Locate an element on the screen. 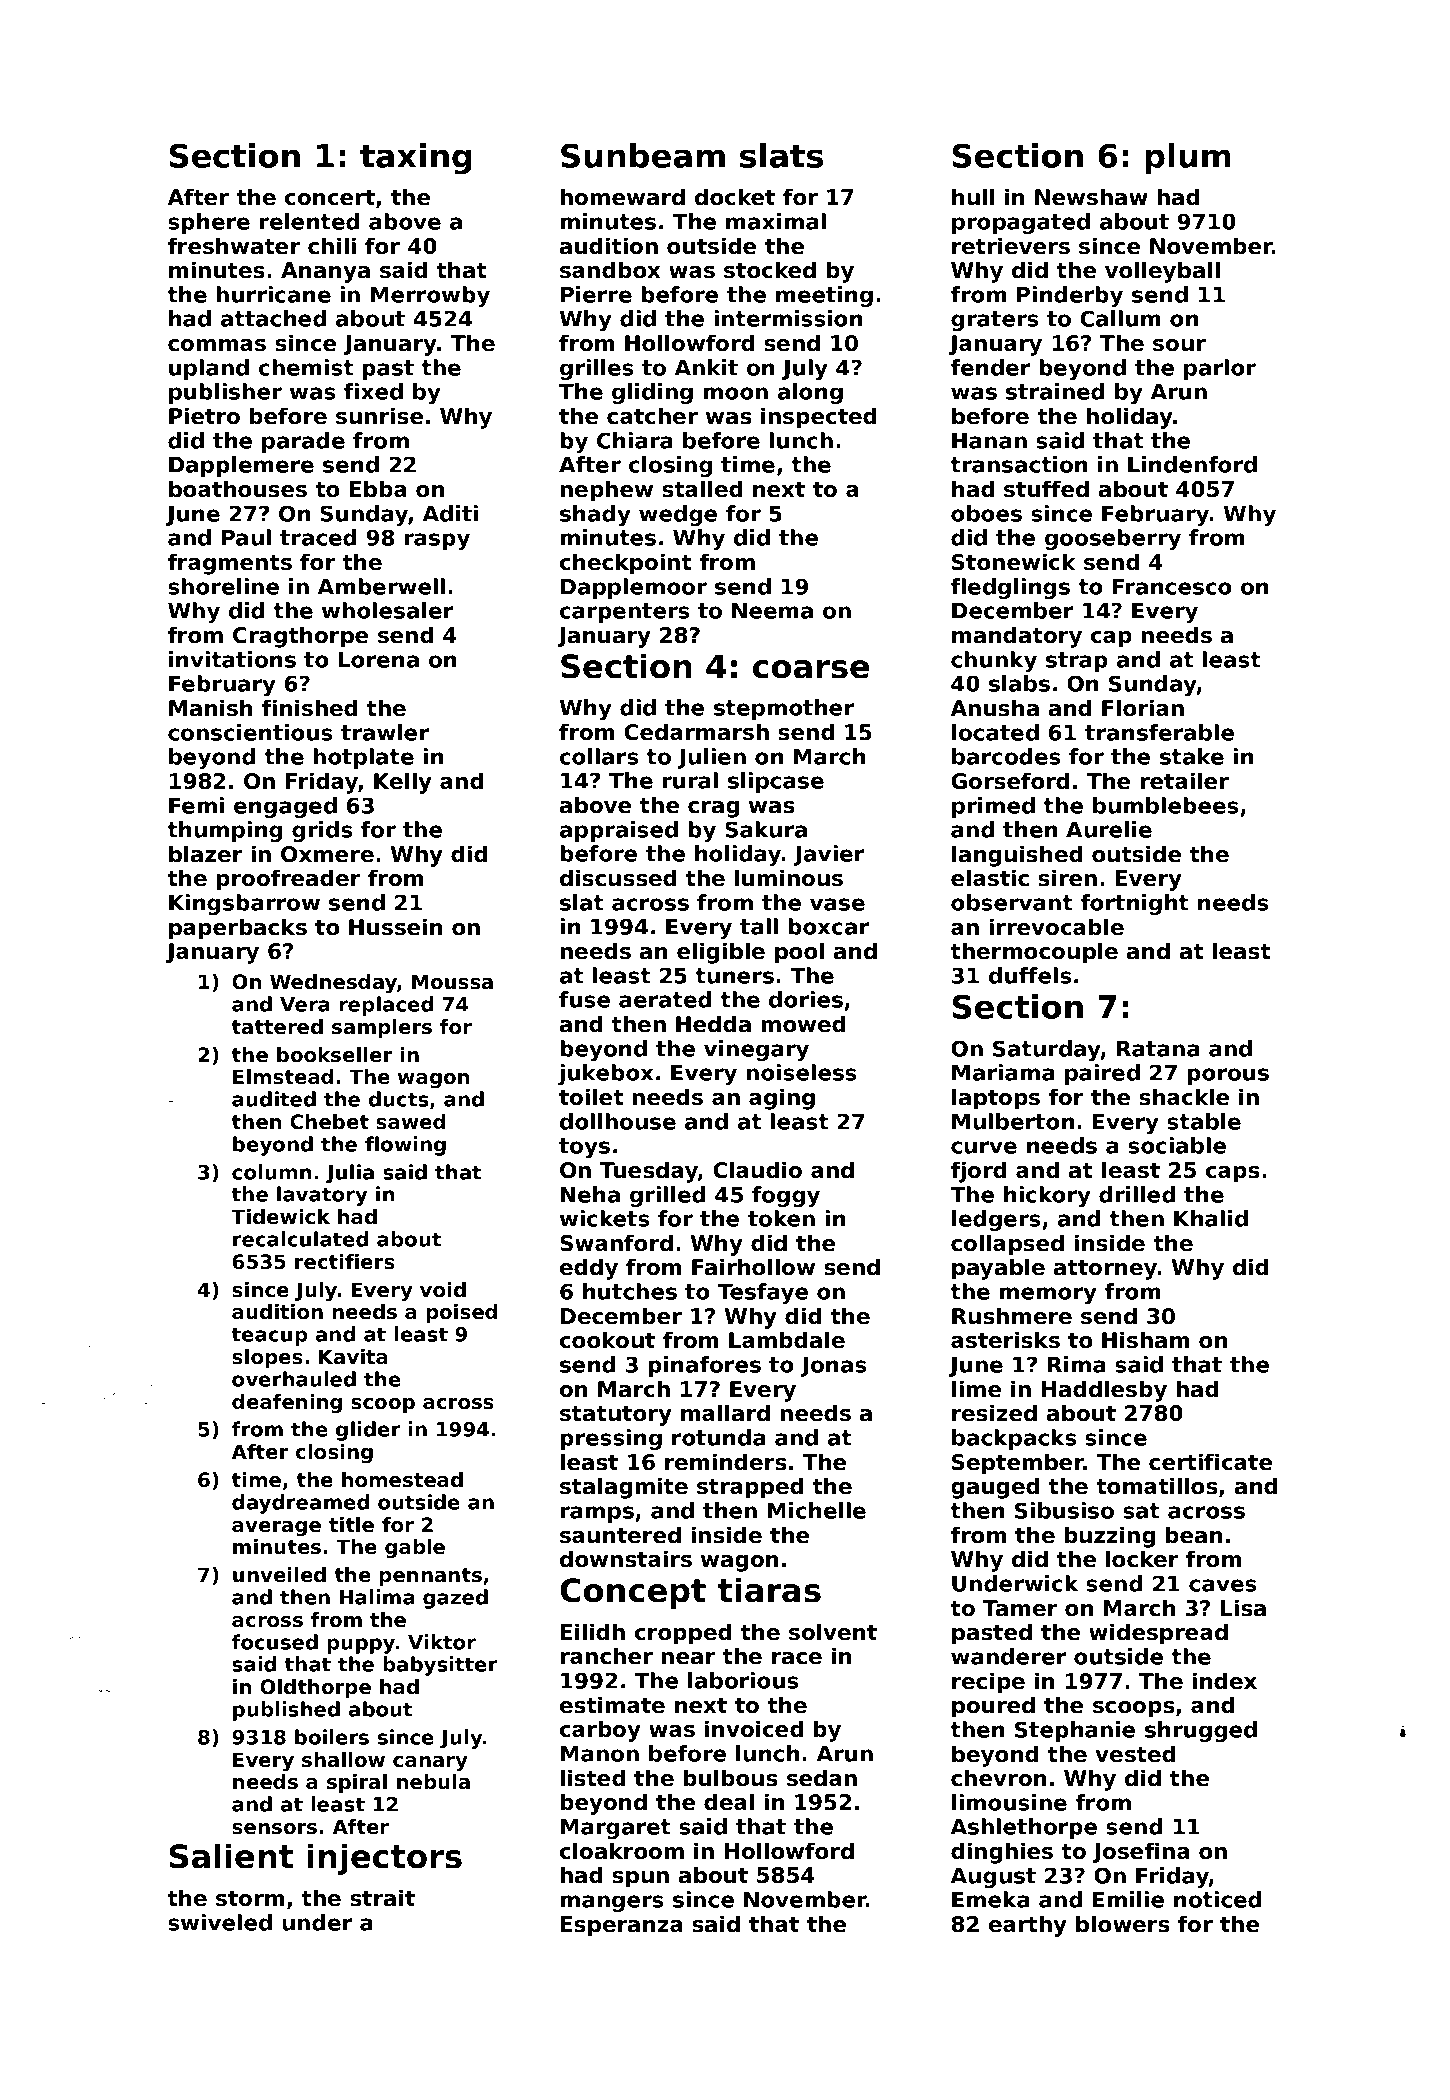 This screenshot has height=2100, width=1450. eddy is located at coordinates (589, 1269).
